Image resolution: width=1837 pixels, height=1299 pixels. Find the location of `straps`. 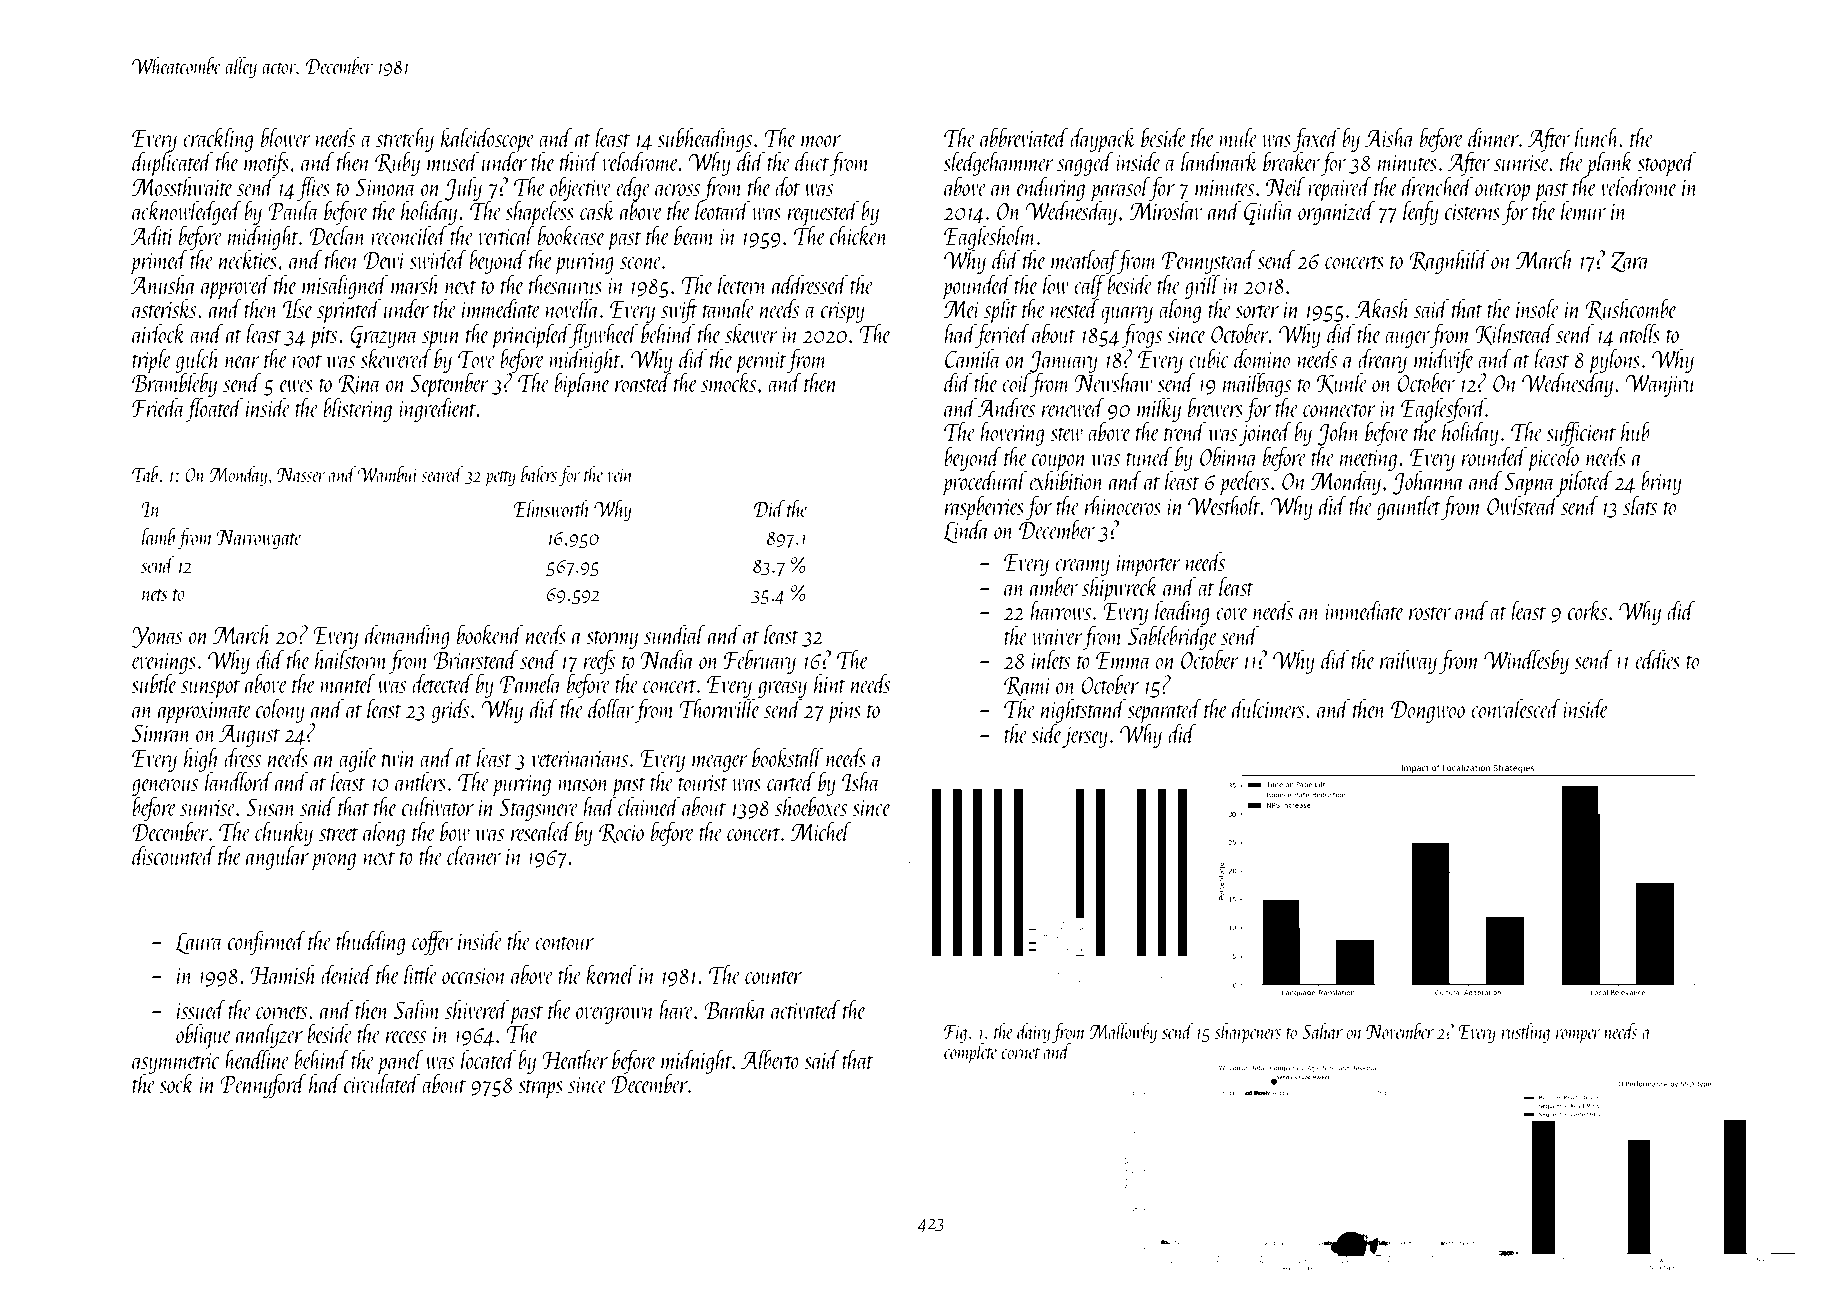

straps is located at coordinates (540, 1089).
